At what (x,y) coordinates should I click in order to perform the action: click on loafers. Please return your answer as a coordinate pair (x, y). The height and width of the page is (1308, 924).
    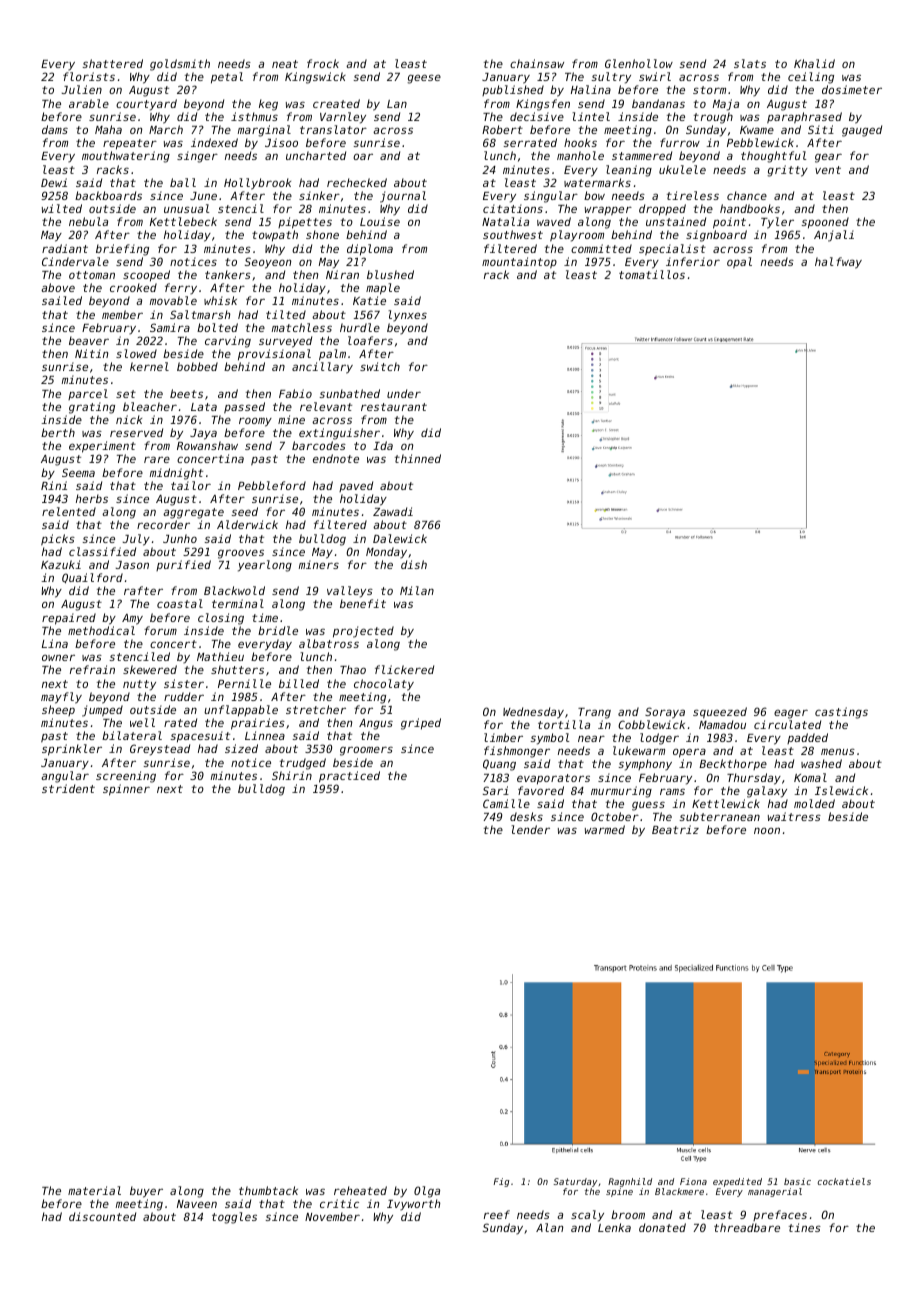
    Looking at the image, I should click on (370, 340).
